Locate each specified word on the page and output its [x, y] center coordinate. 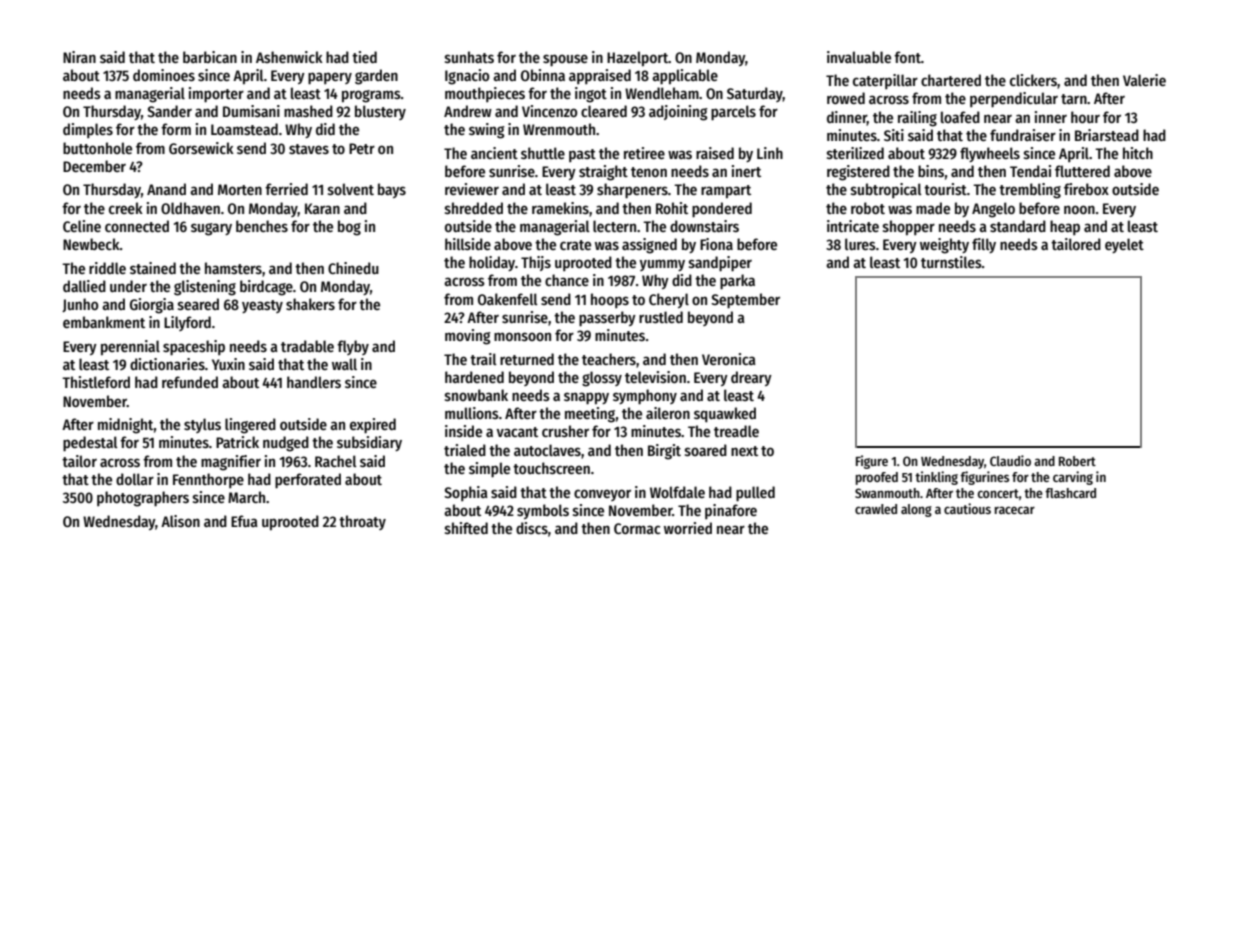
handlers [314, 382]
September [745, 301]
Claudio [1010, 460]
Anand [166, 189]
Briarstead [1107, 135]
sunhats [469, 57]
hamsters [233, 268]
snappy [586, 398]
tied [364, 57]
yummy [662, 265]
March [246, 497]
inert [746, 171]
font [907, 57]
